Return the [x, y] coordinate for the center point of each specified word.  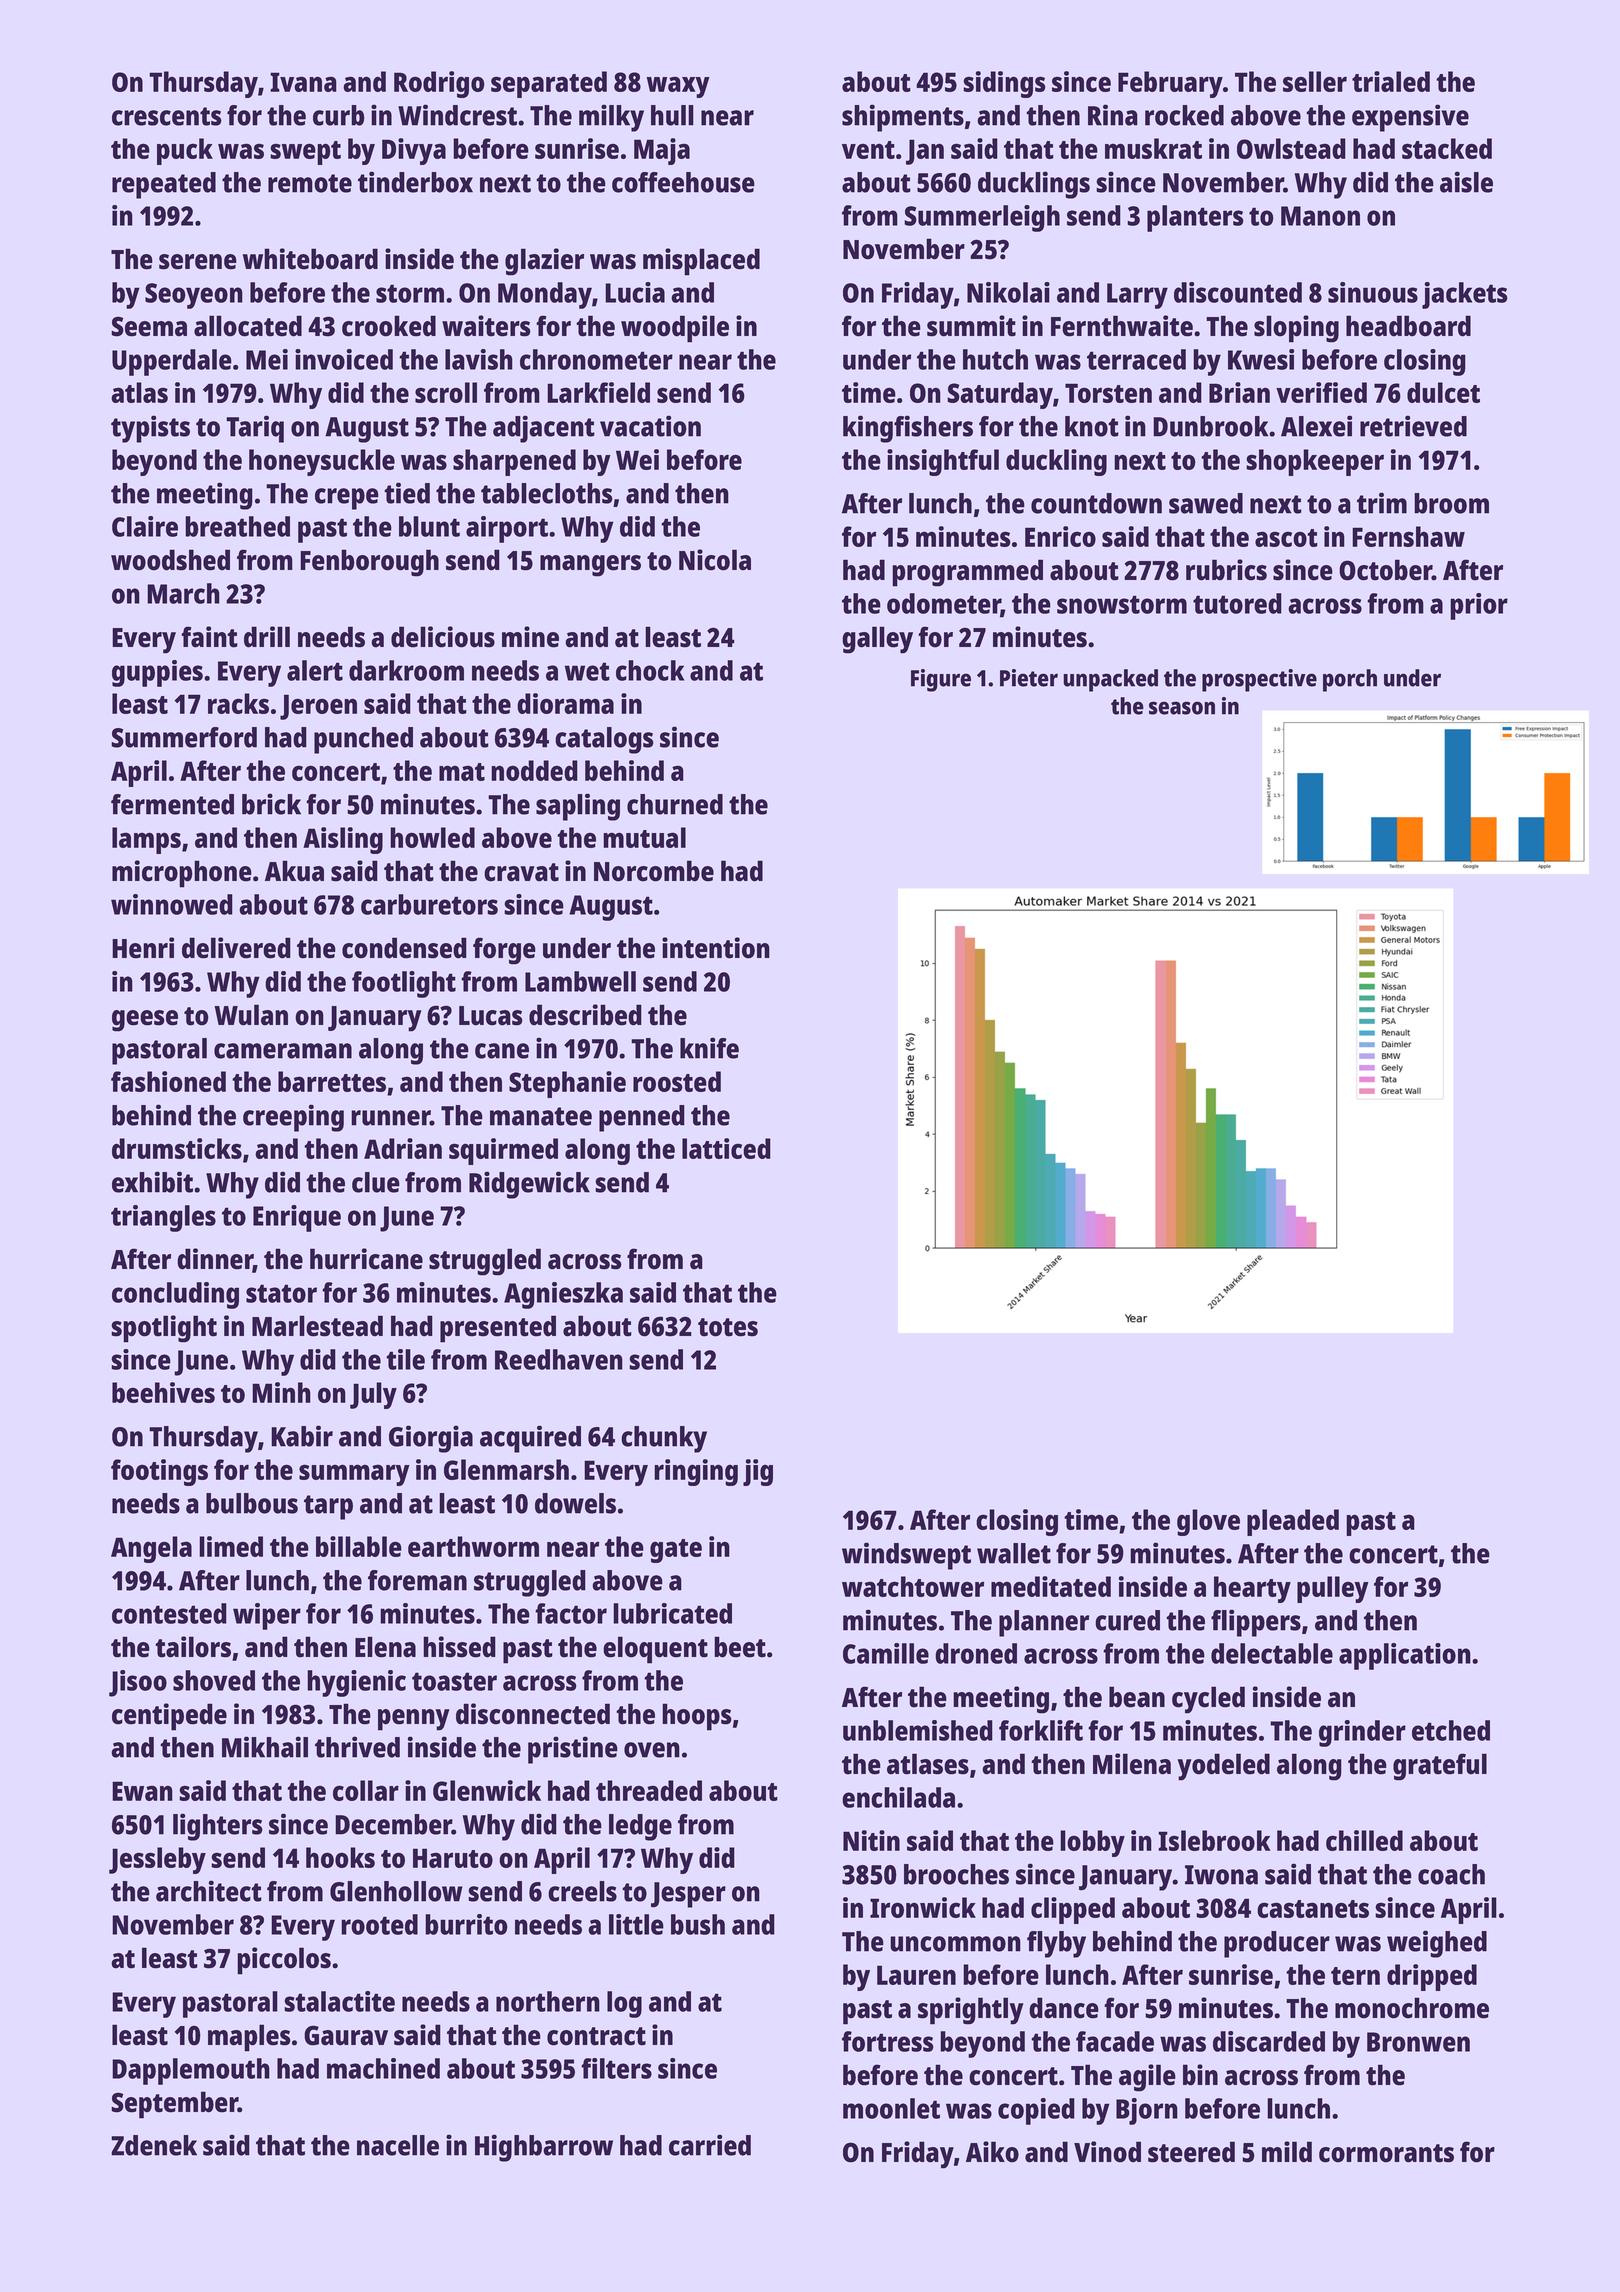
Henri [143, 948]
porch [1350, 680]
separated [549, 84]
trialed [1391, 81]
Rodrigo [439, 84]
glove [1208, 1522]
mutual [644, 837]
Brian [1239, 392]
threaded [649, 1790]
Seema [149, 326]
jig [758, 1472]
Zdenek [154, 2145]
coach [1451, 1874]
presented [498, 1329]
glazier [544, 262]
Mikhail [265, 1747]
